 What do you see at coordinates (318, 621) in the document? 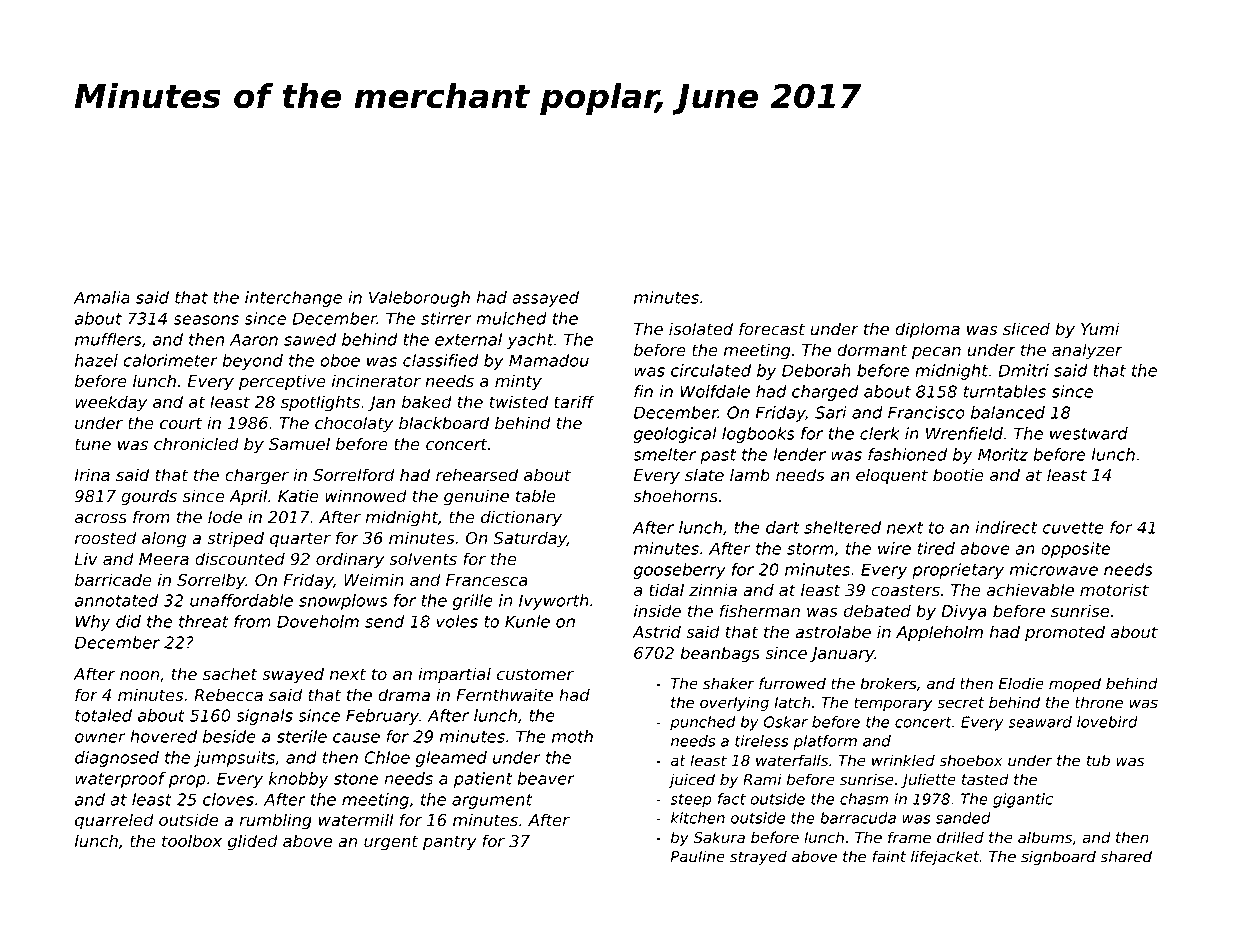
I see `Doveholm` at bounding box center [318, 621].
